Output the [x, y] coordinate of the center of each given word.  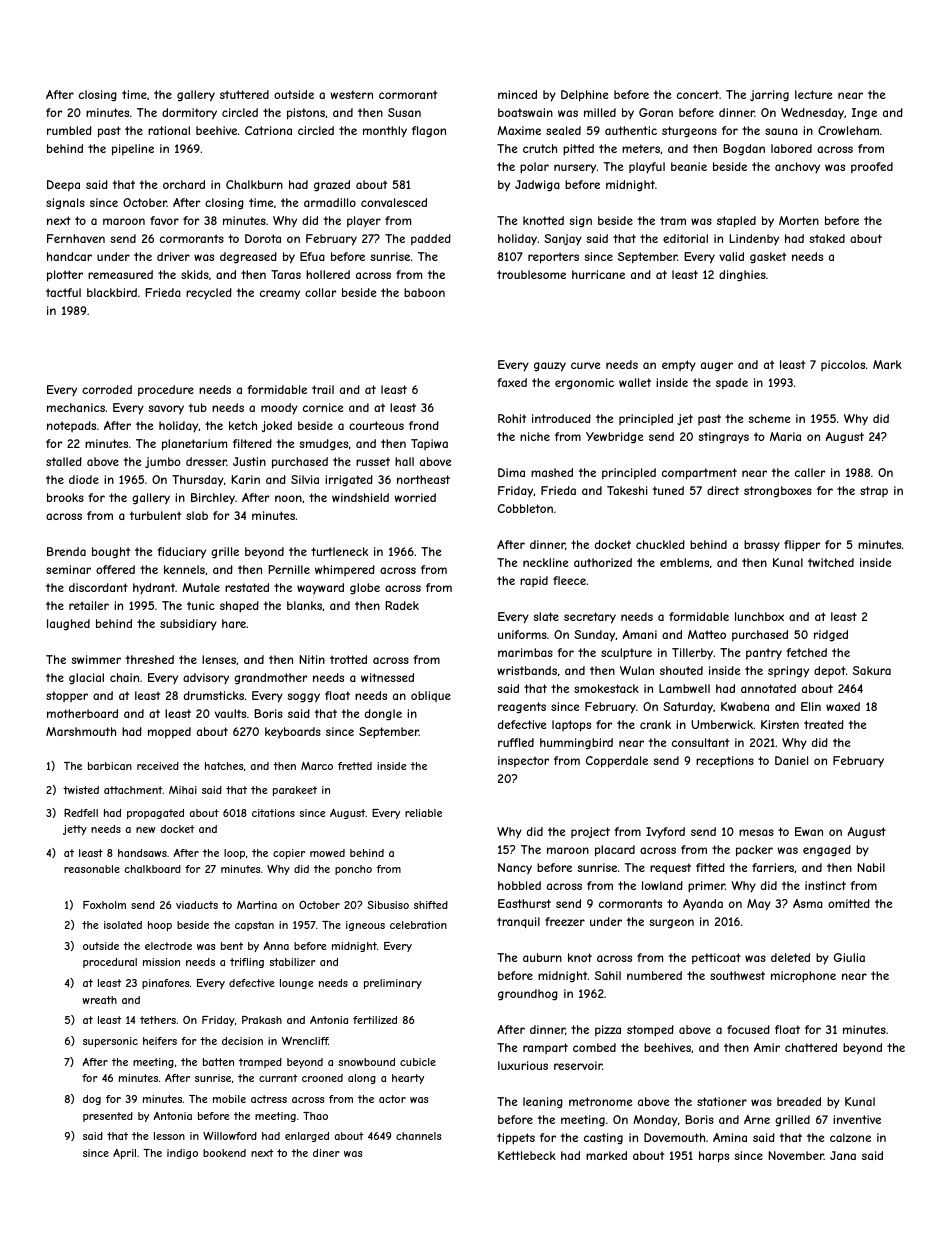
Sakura [872, 670]
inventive [857, 1119]
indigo [182, 1154]
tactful [63, 292]
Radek [402, 605]
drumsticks [214, 695]
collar [320, 292]
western [351, 94]
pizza [608, 1030]
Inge [864, 114]
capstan [254, 926]
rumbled [69, 130]
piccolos [843, 365]
